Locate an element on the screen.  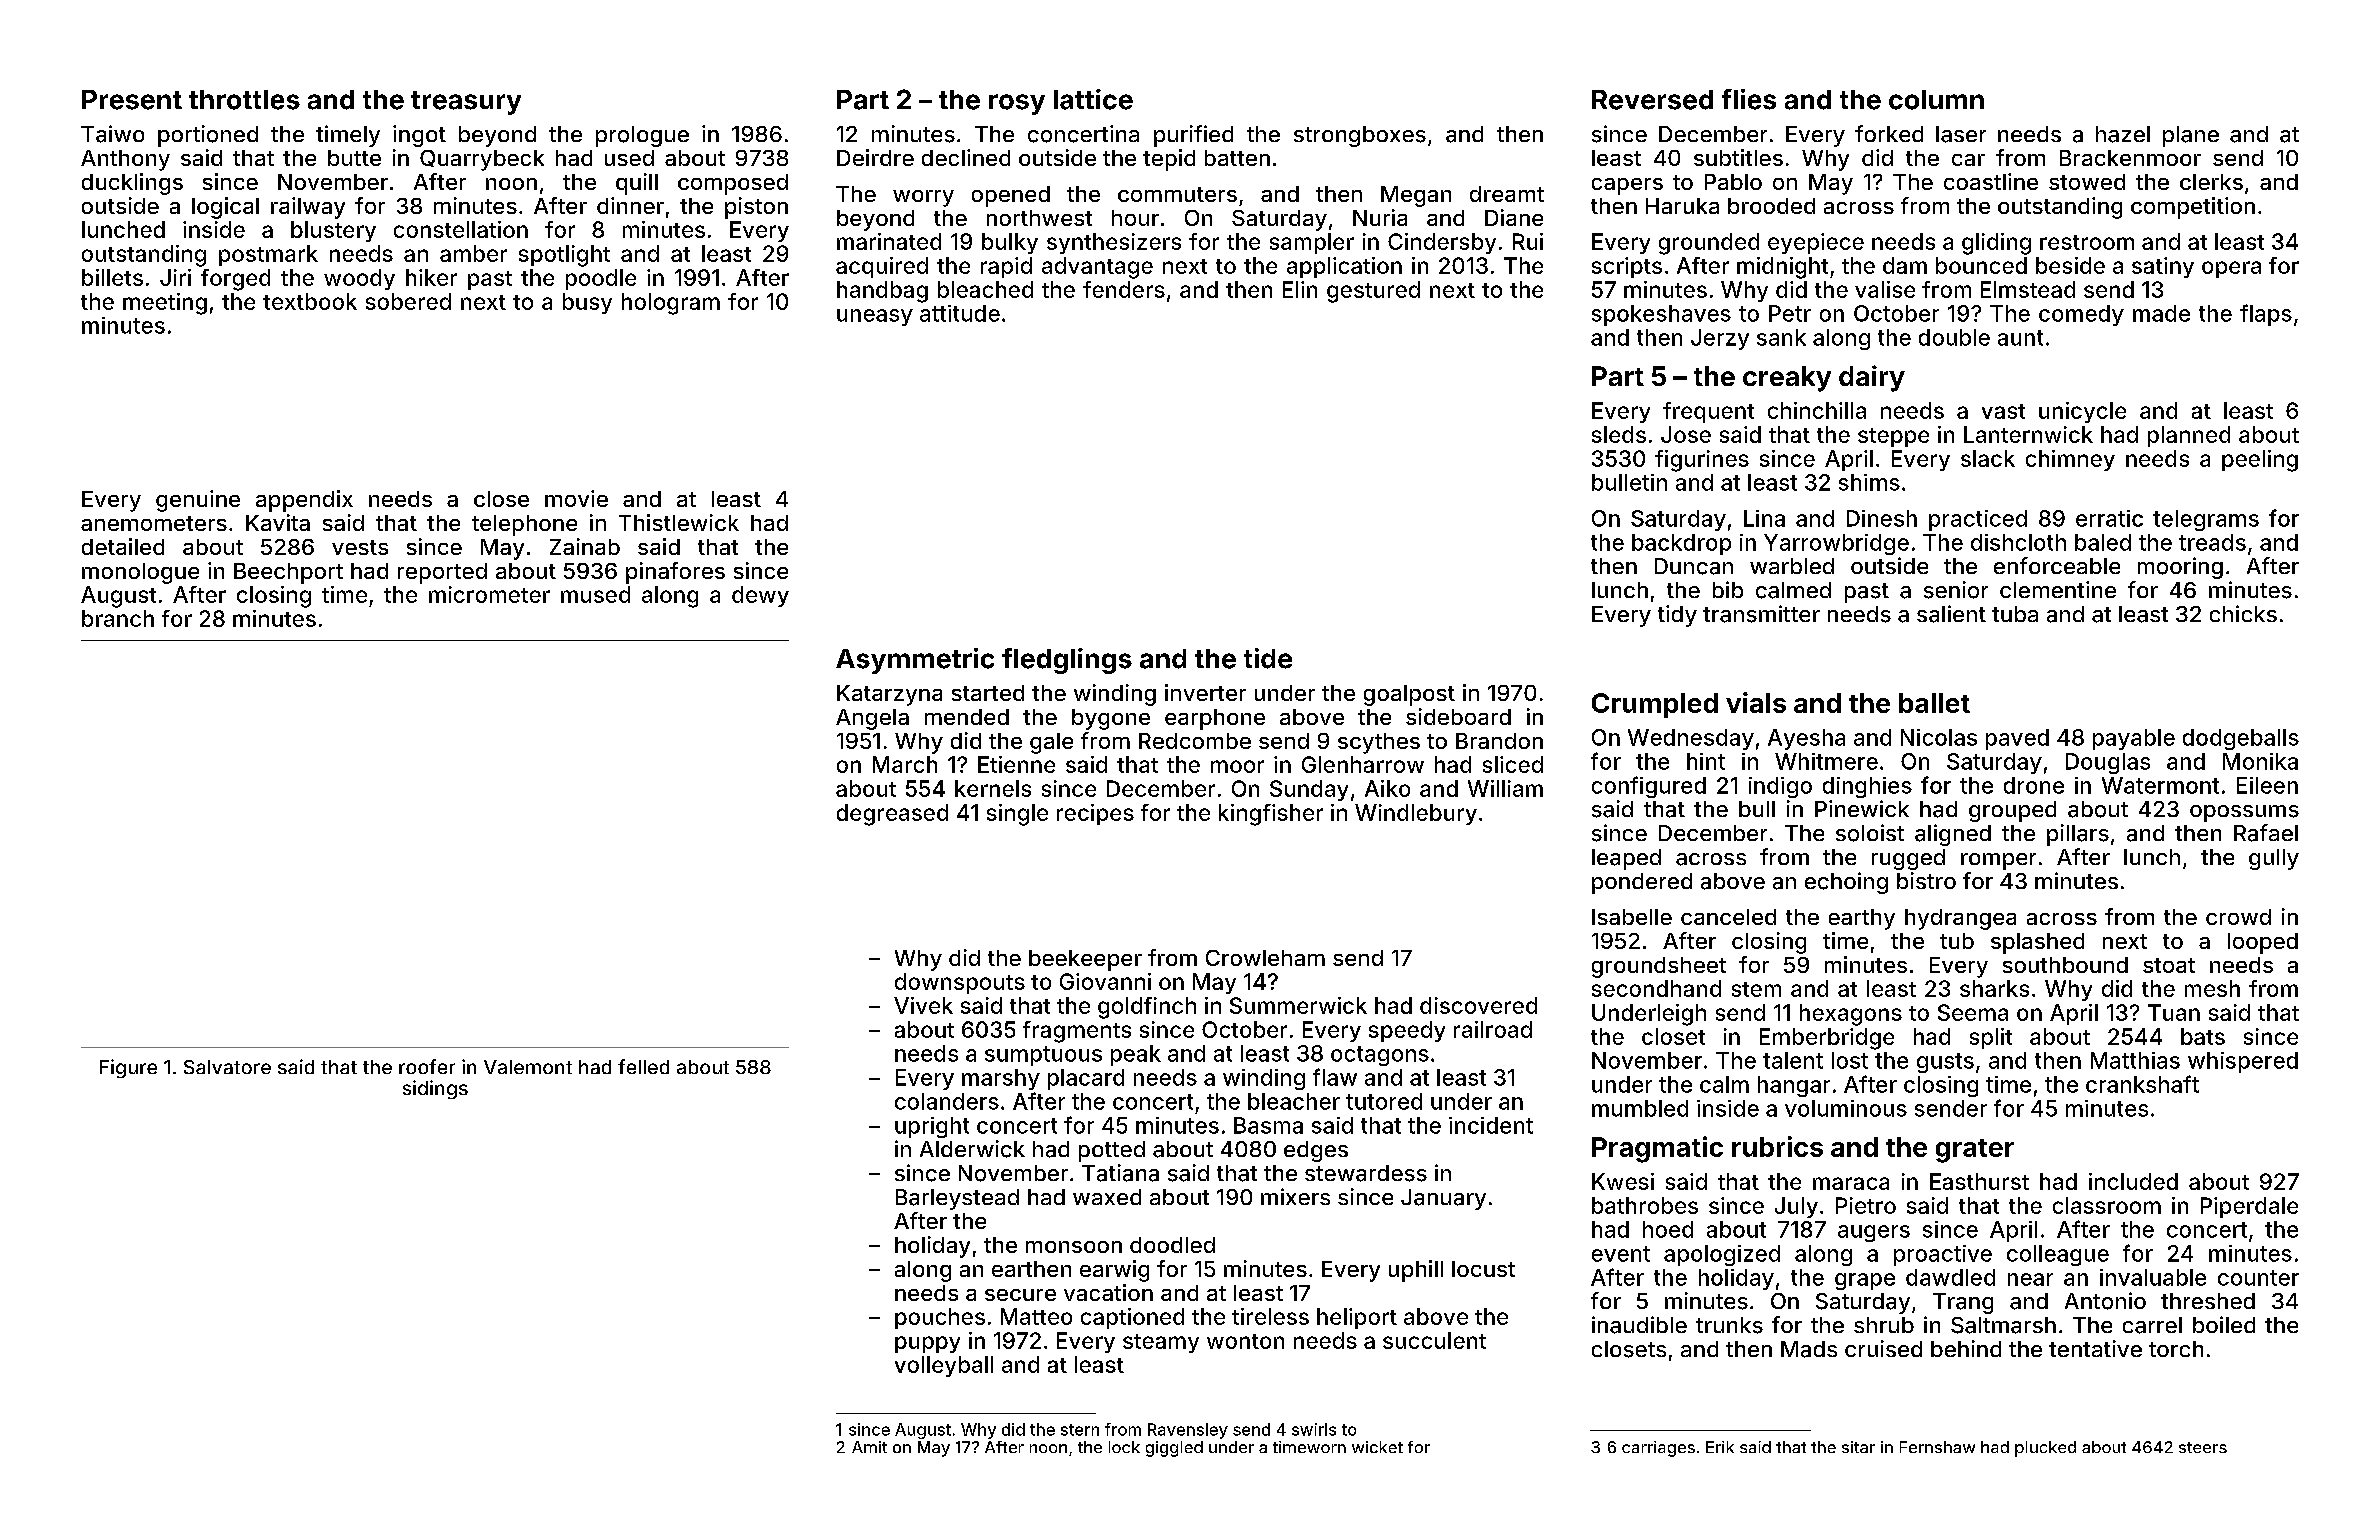
Giovanni is located at coordinates (1105, 981).
